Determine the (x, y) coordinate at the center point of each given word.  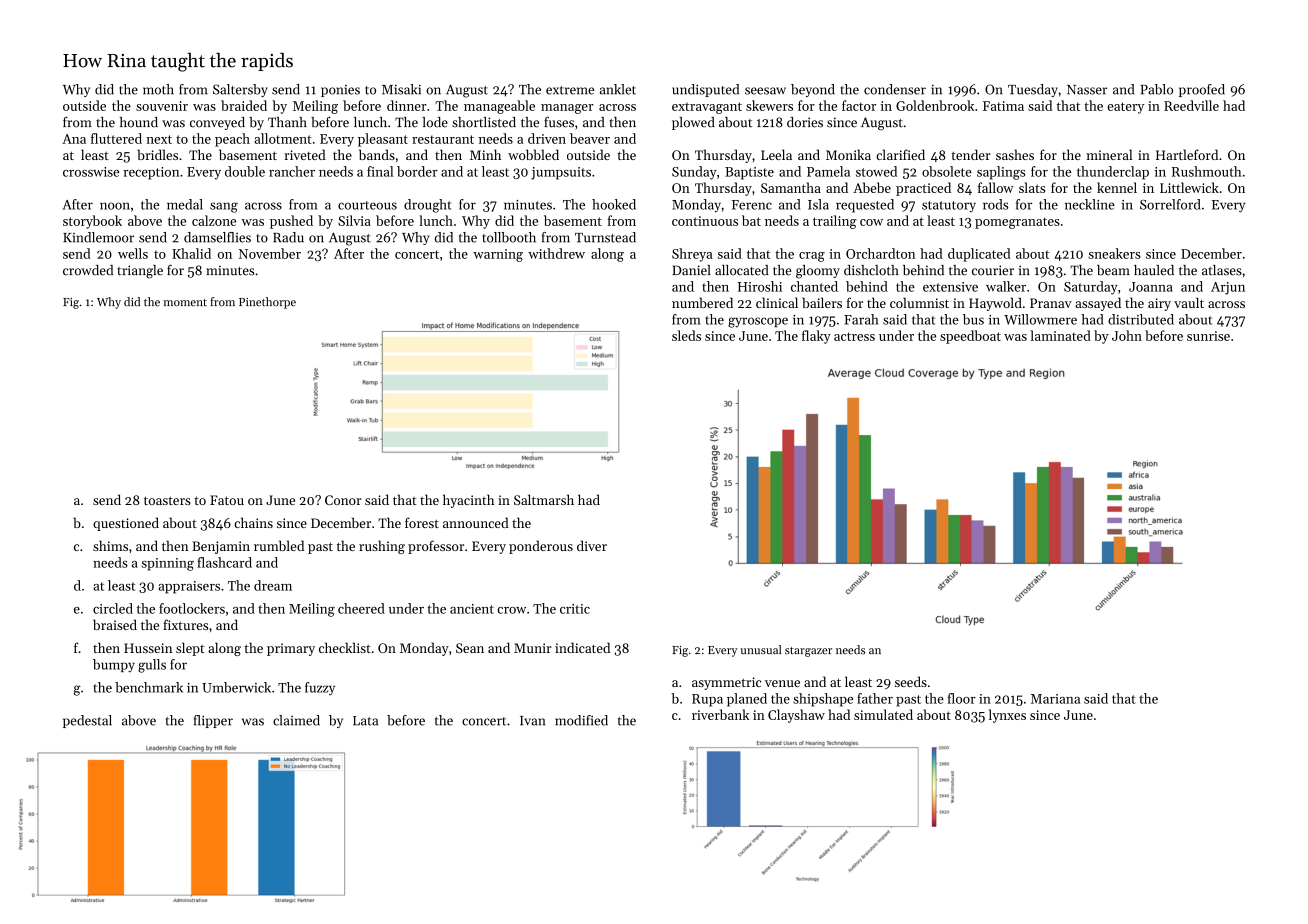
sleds (686, 335)
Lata (365, 721)
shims (110, 545)
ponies (340, 91)
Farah (861, 319)
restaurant (443, 139)
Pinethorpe (267, 303)
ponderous (541, 547)
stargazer (808, 652)
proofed (1202, 90)
